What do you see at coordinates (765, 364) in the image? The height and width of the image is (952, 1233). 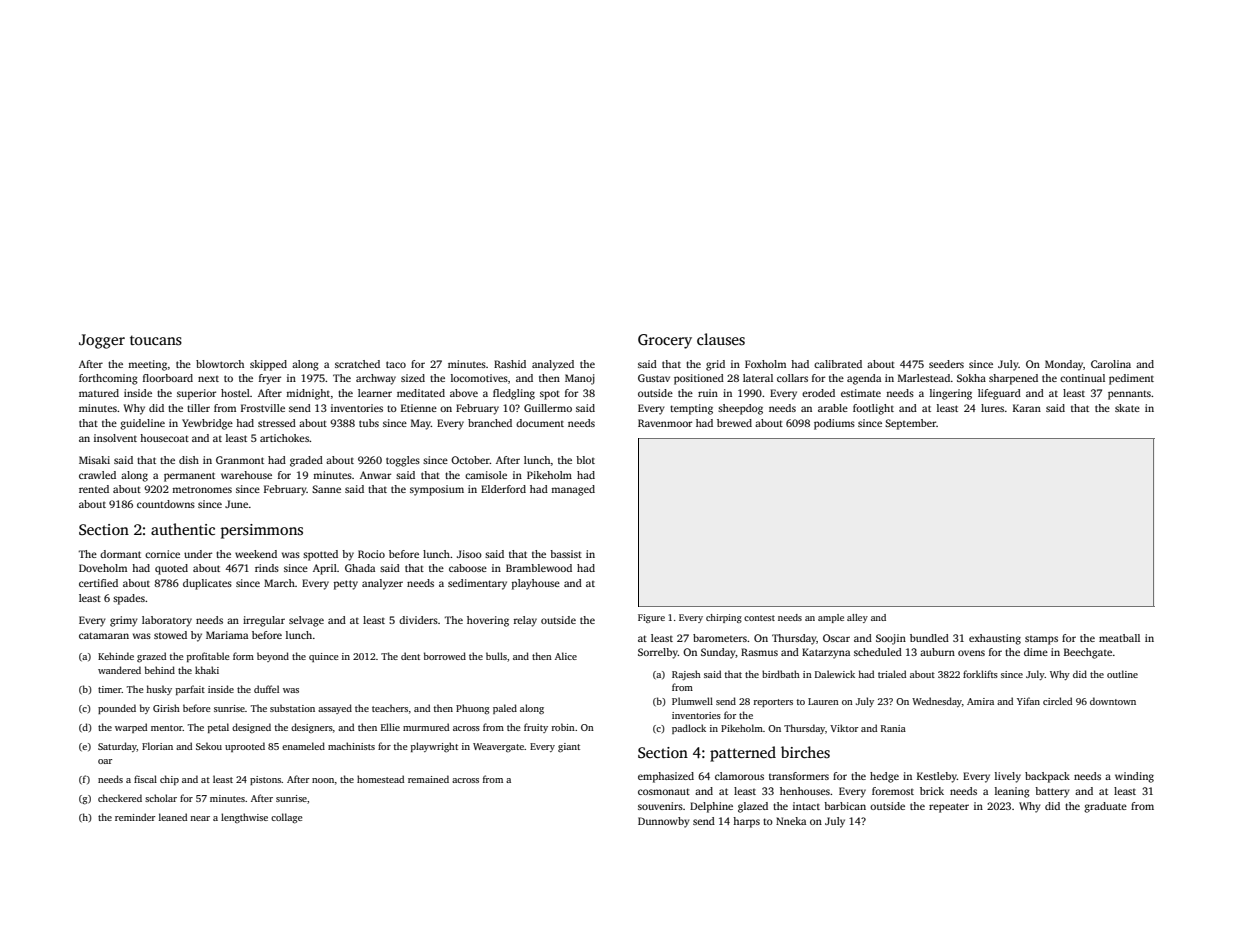 I see `Foxholm` at bounding box center [765, 364].
